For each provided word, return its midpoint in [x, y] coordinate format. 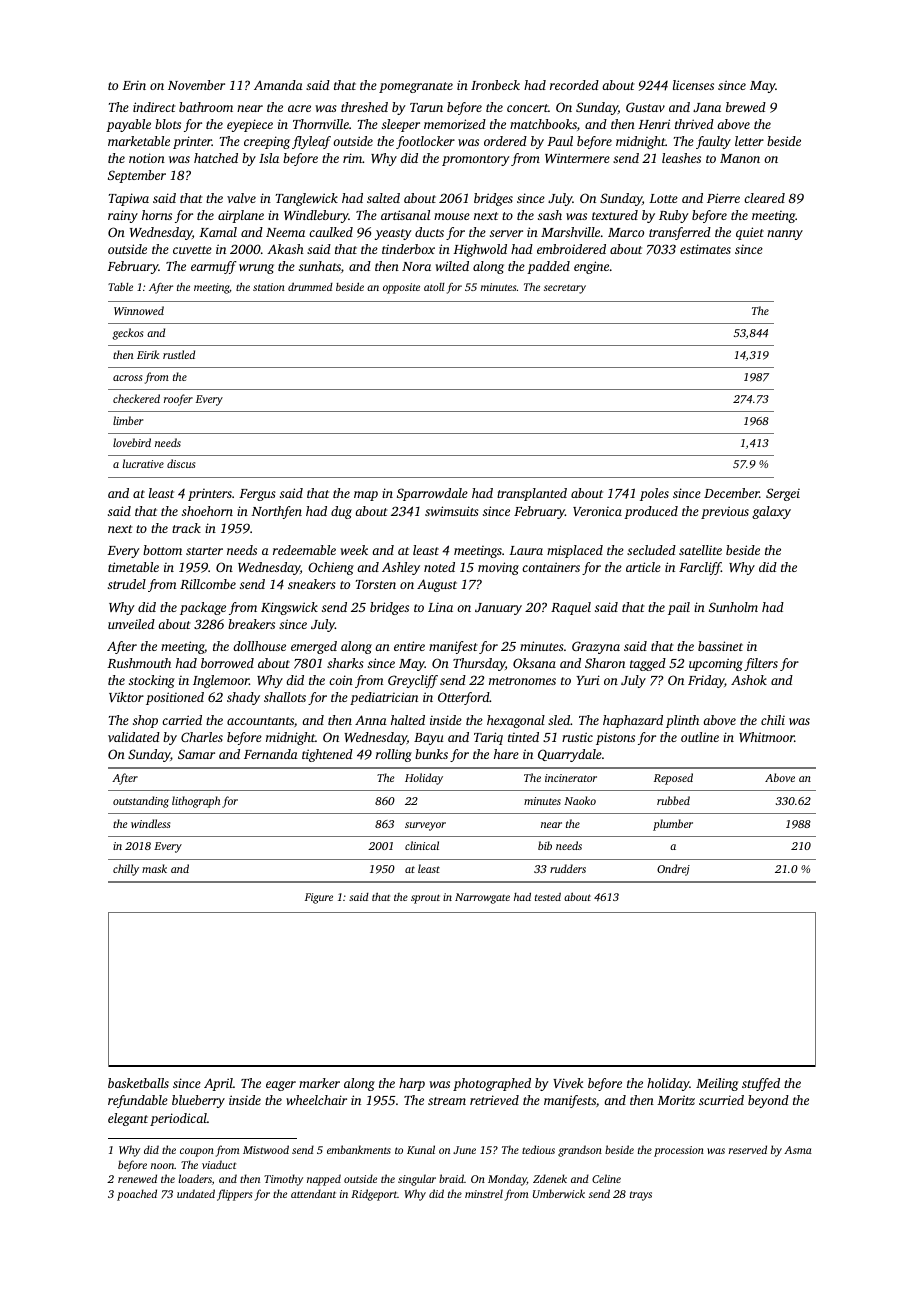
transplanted [532, 494]
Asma [798, 1150]
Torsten [375, 584]
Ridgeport [374, 1195]
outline [700, 737]
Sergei [783, 494]
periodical [178, 1119]
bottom [162, 550]
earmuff [214, 267]
